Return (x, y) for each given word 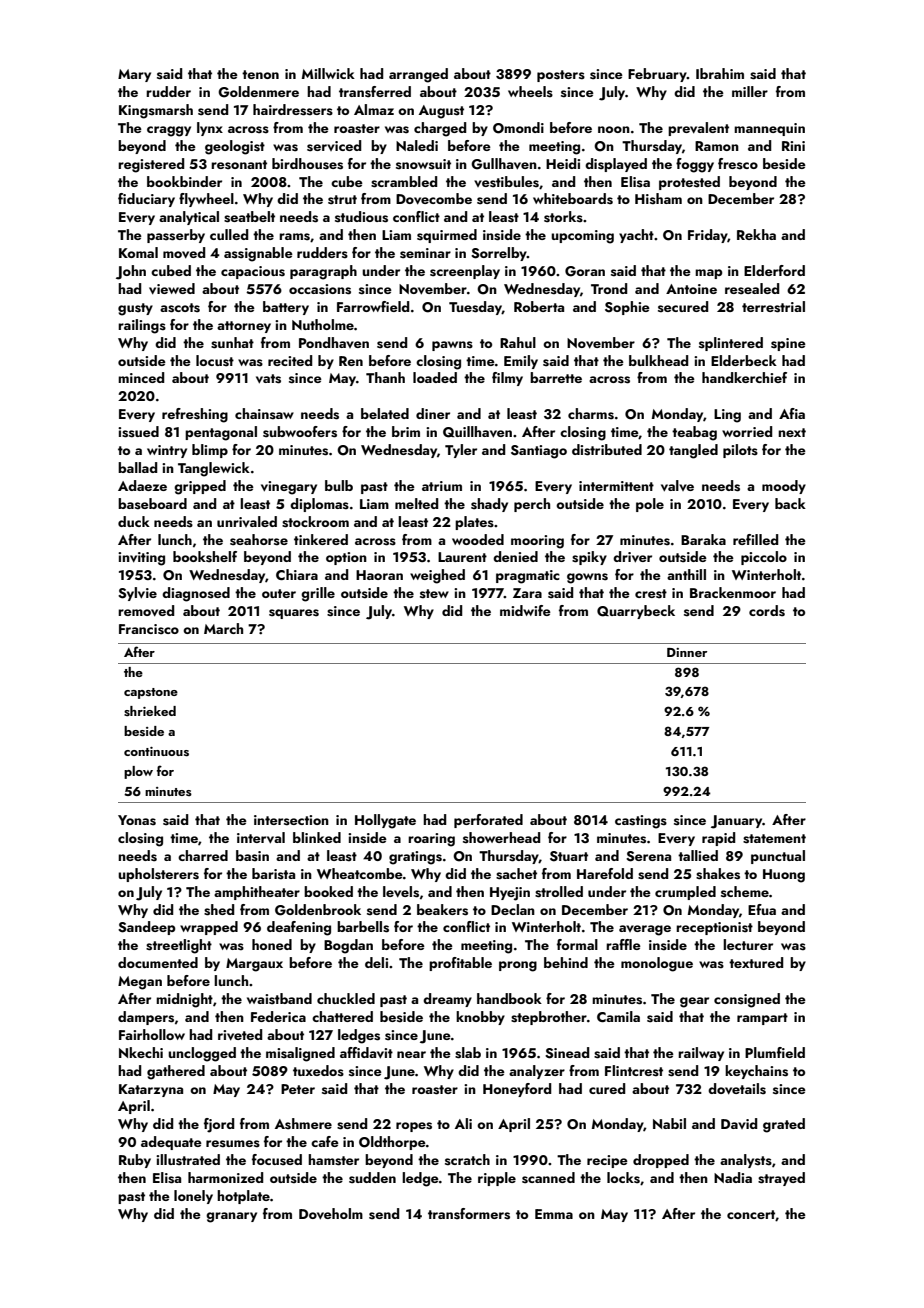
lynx (210, 129)
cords (767, 611)
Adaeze (142, 485)
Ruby (135, 1161)
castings (641, 822)
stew (434, 594)
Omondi (518, 128)
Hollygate (385, 821)
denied (515, 556)
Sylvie (137, 594)
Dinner (687, 652)
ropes (414, 1127)
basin (252, 856)
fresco (738, 164)
